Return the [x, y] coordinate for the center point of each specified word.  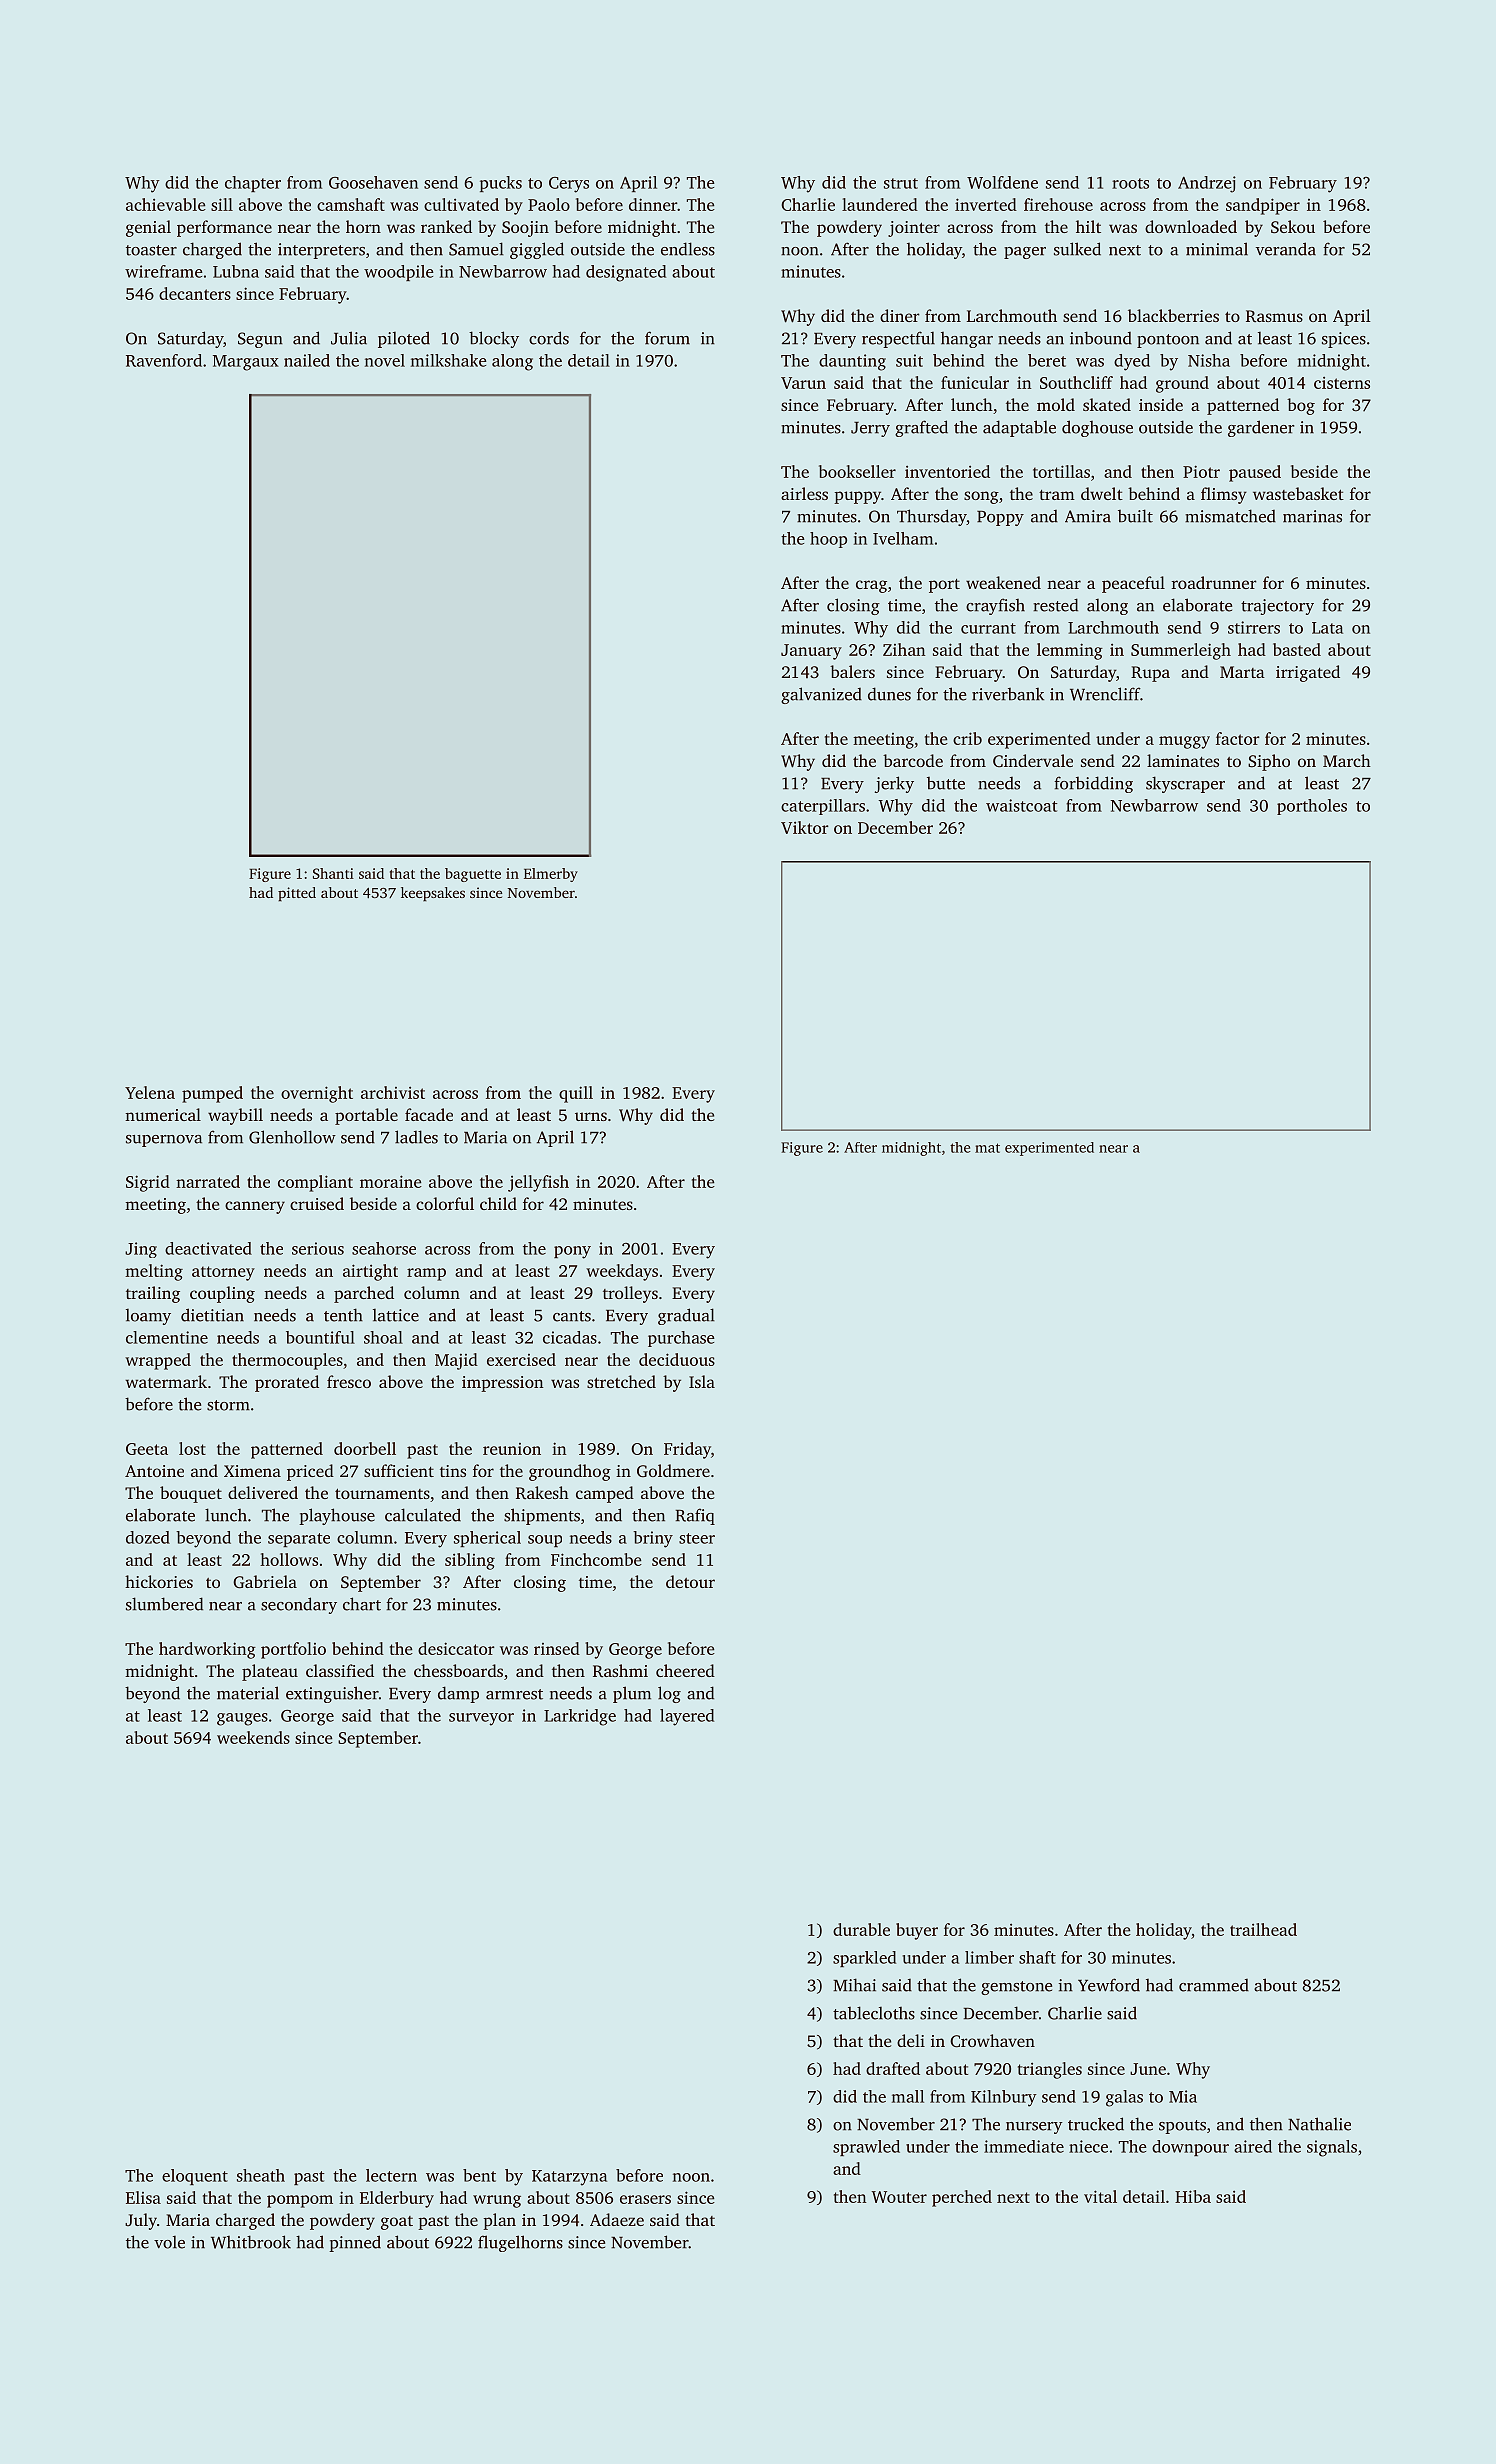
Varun [803, 383]
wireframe [164, 271]
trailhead [1263, 1929]
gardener [1261, 428]
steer [697, 1538]
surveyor [481, 1719]
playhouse [337, 1516]
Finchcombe [596, 1559]
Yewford [1109, 1985]
